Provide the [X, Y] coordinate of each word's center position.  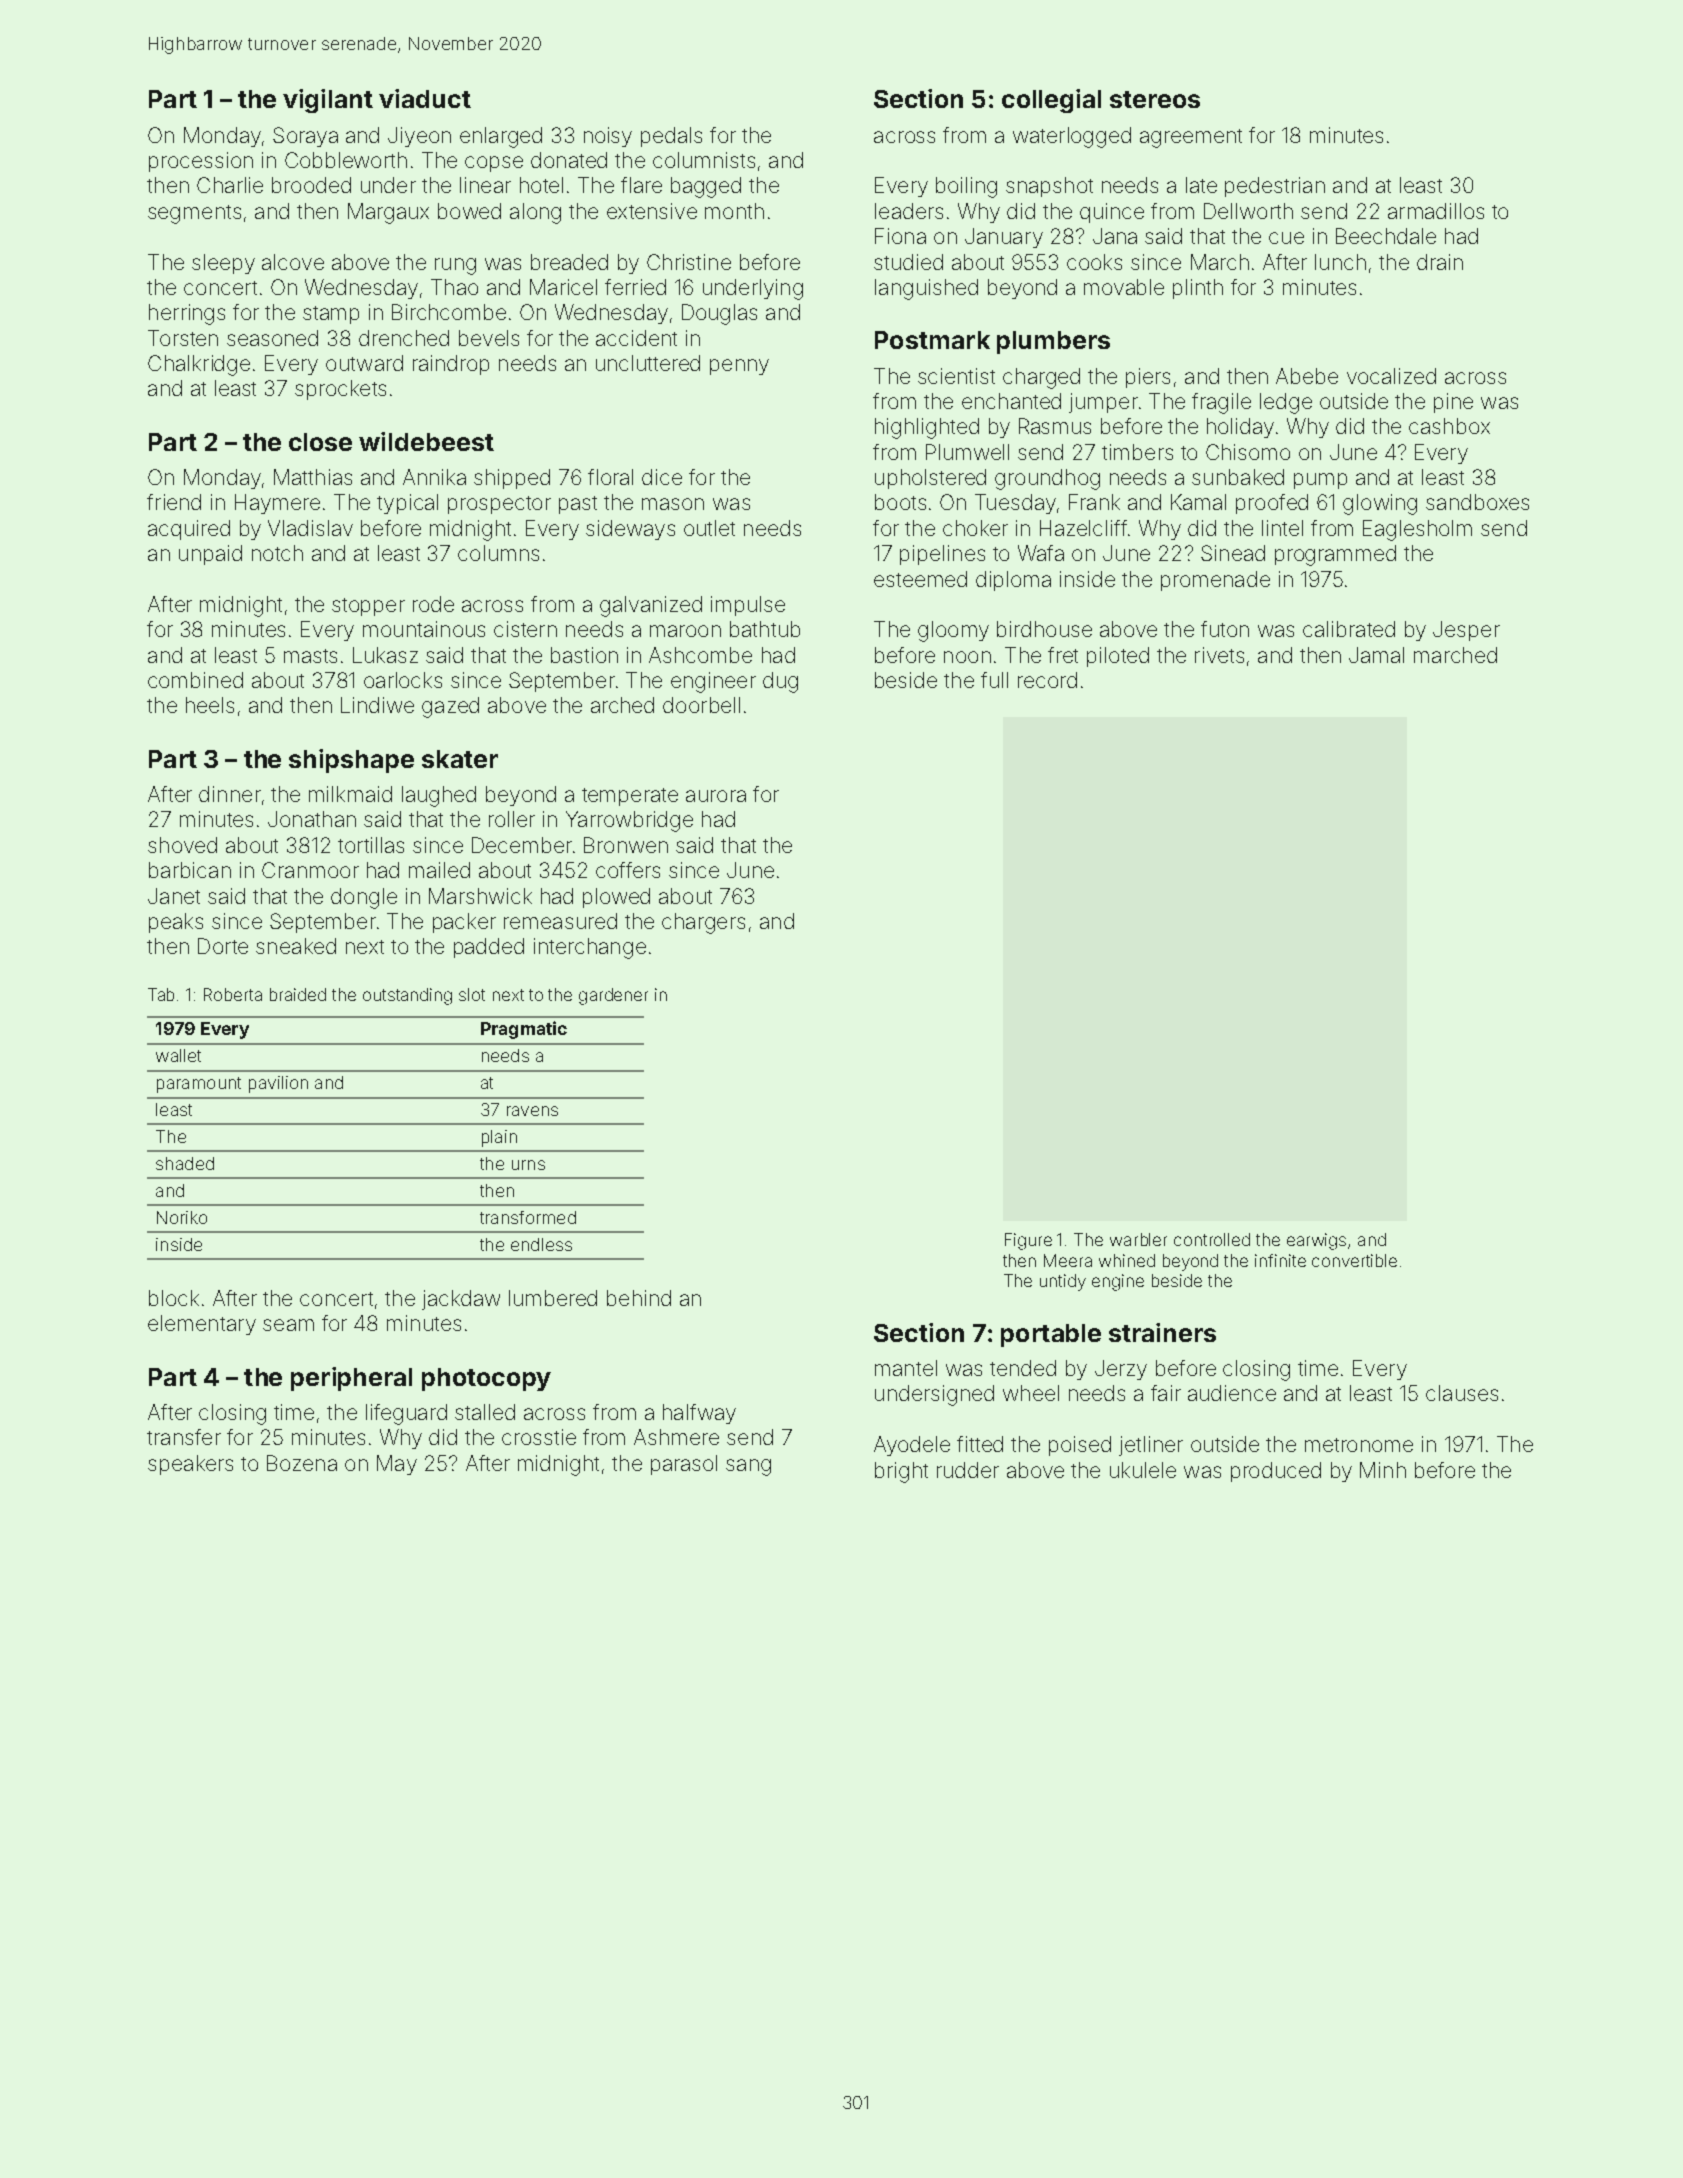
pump [1320, 481]
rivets [1219, 655]
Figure [1028, 1241]
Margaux [388, 213]
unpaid [210, 555]
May [397, 1465]
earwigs [1316, 1241]
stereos [1155, 99]
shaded [185, 1163]
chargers [703, 923]
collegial [1051, 101]
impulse [748, 606]
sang [748, 1467]
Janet [174, 896]
